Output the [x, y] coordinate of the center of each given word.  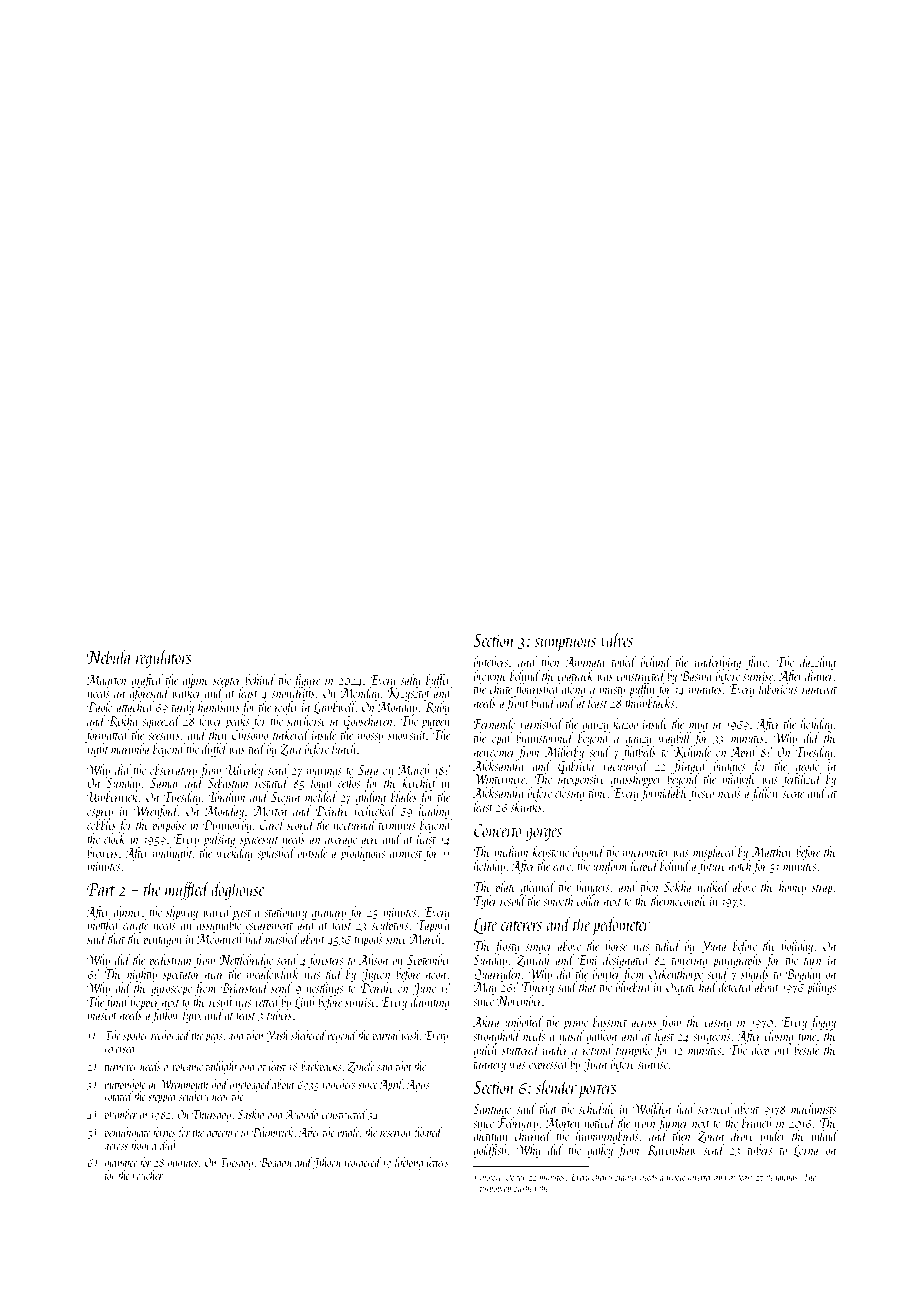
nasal [572, 1035]
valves [617, 639]
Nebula [109, 656]
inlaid [824, 1135]
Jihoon [327, 1163]
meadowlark [272, 973]
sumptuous [565, 644]
